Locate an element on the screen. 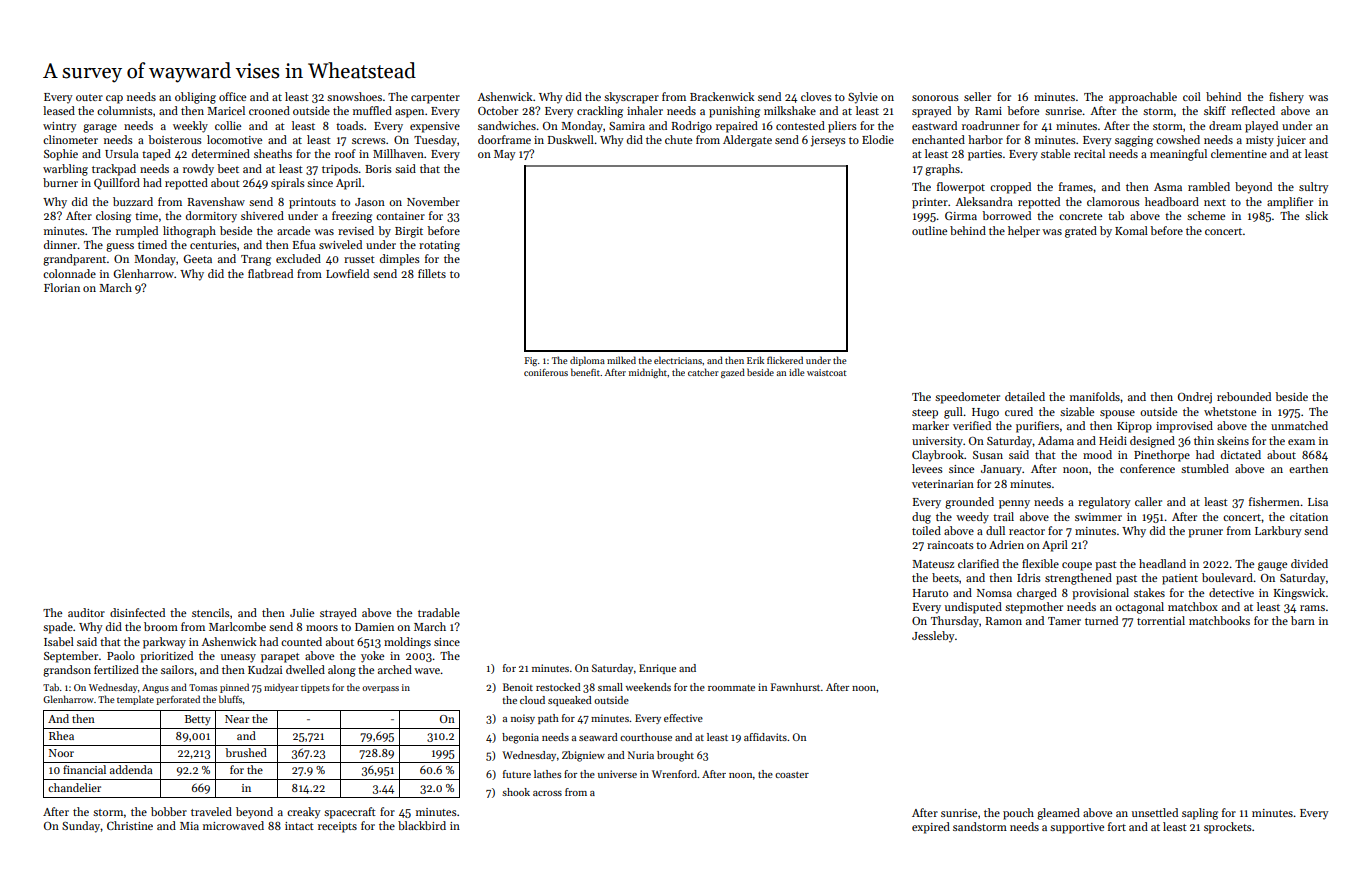 Image resolution: width=1372 pixels, height=887 pixels. auditor is located at coordinates (86, 612).
